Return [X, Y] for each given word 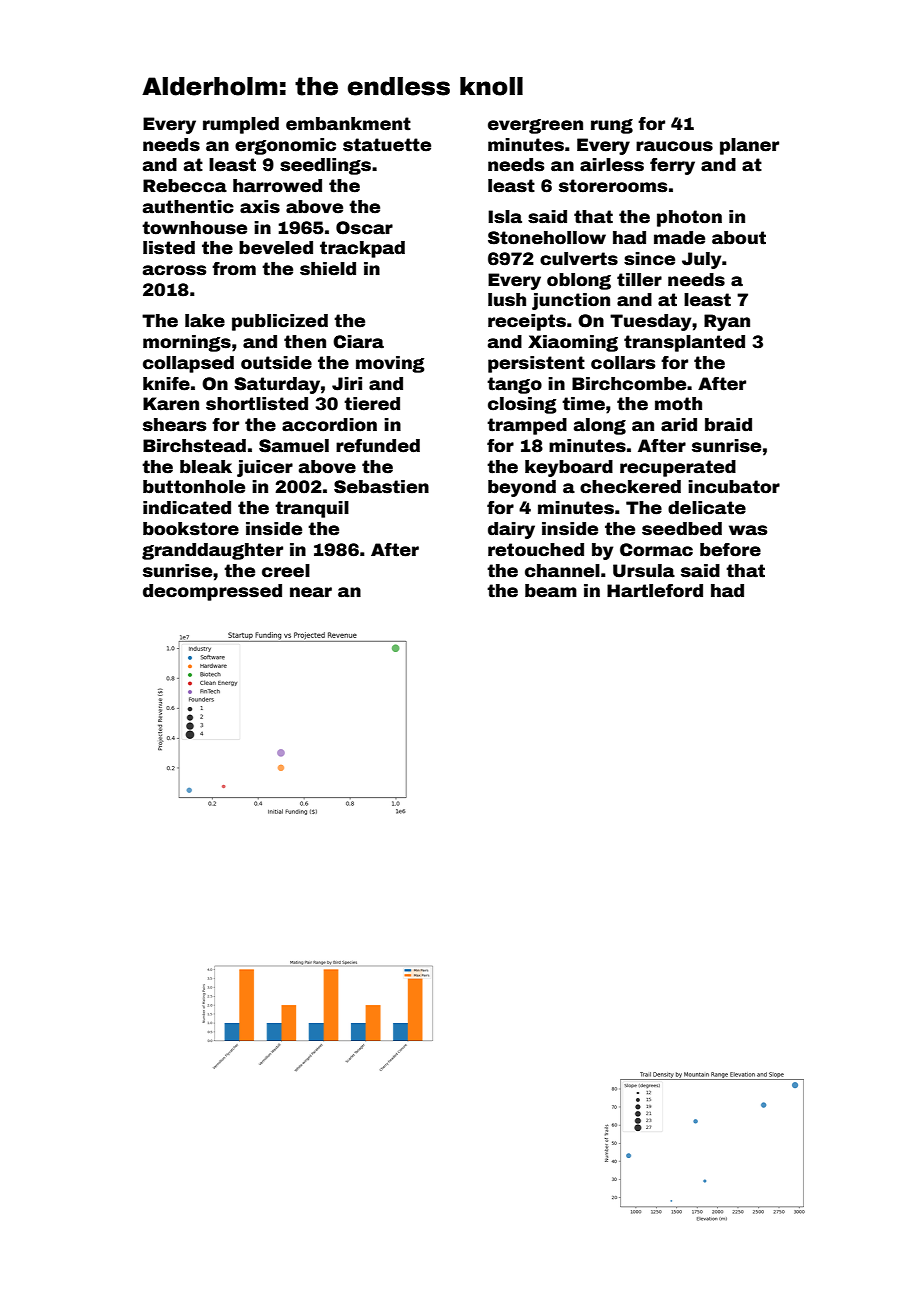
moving [390, 364]
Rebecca [185, 186]
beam [551, 591]
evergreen [535, 126]
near [311, 592]
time [583, 404]
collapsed [188, 364]
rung [612, 126]
